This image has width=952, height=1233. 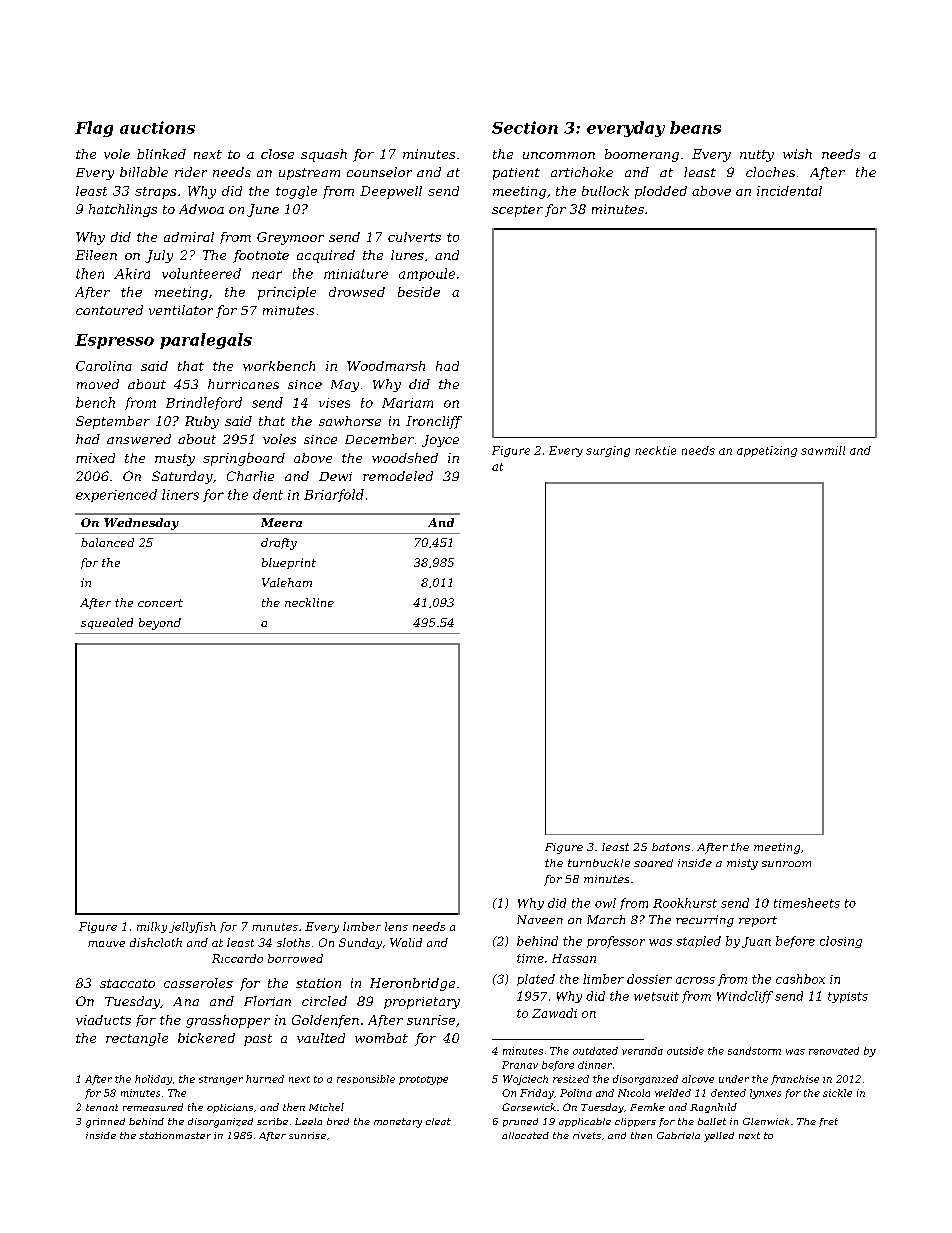 I want to click on sunroom, so click(x=786, y=864).
